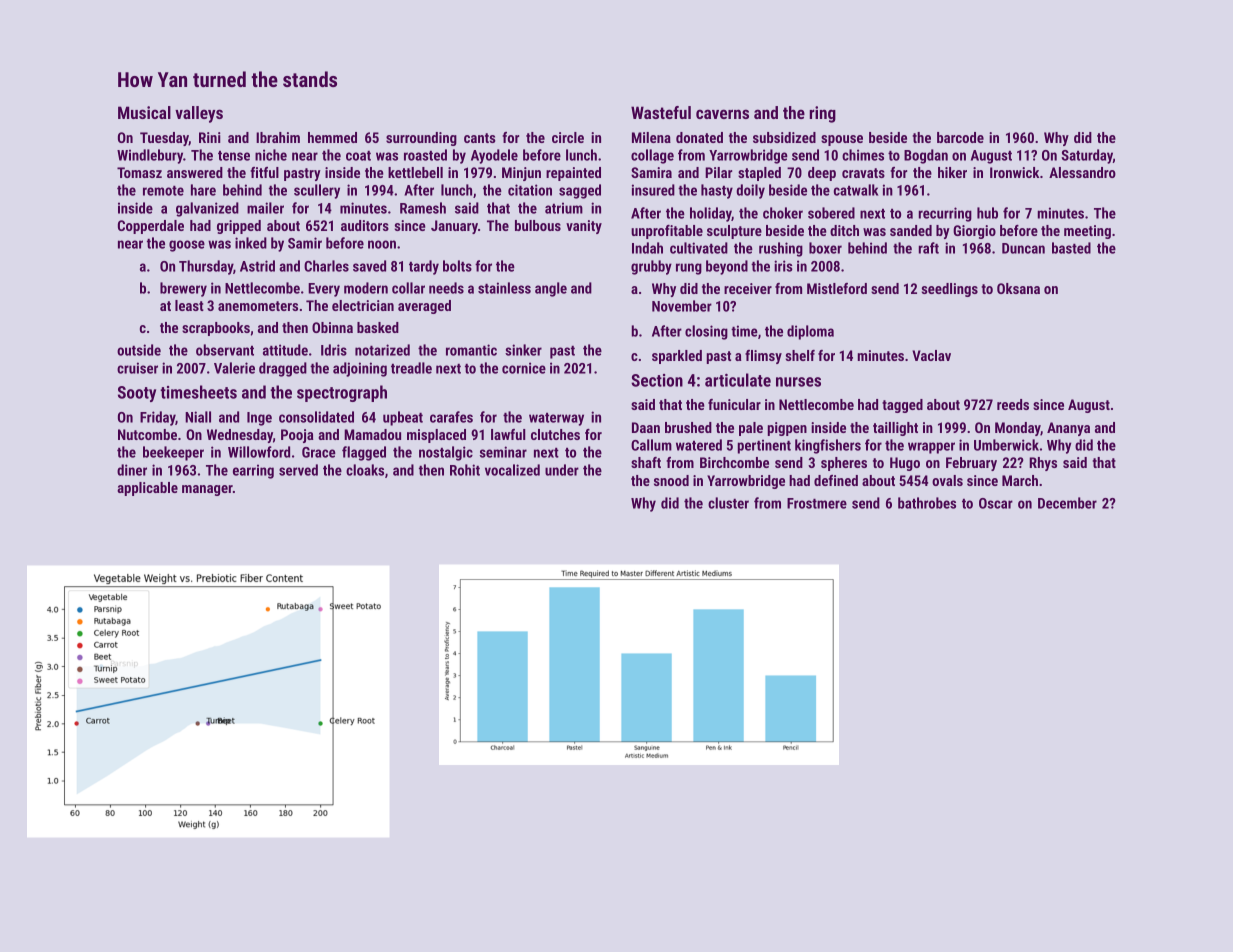 The image size is (1233, 952). I want to click on watered, so click(699, 445).
